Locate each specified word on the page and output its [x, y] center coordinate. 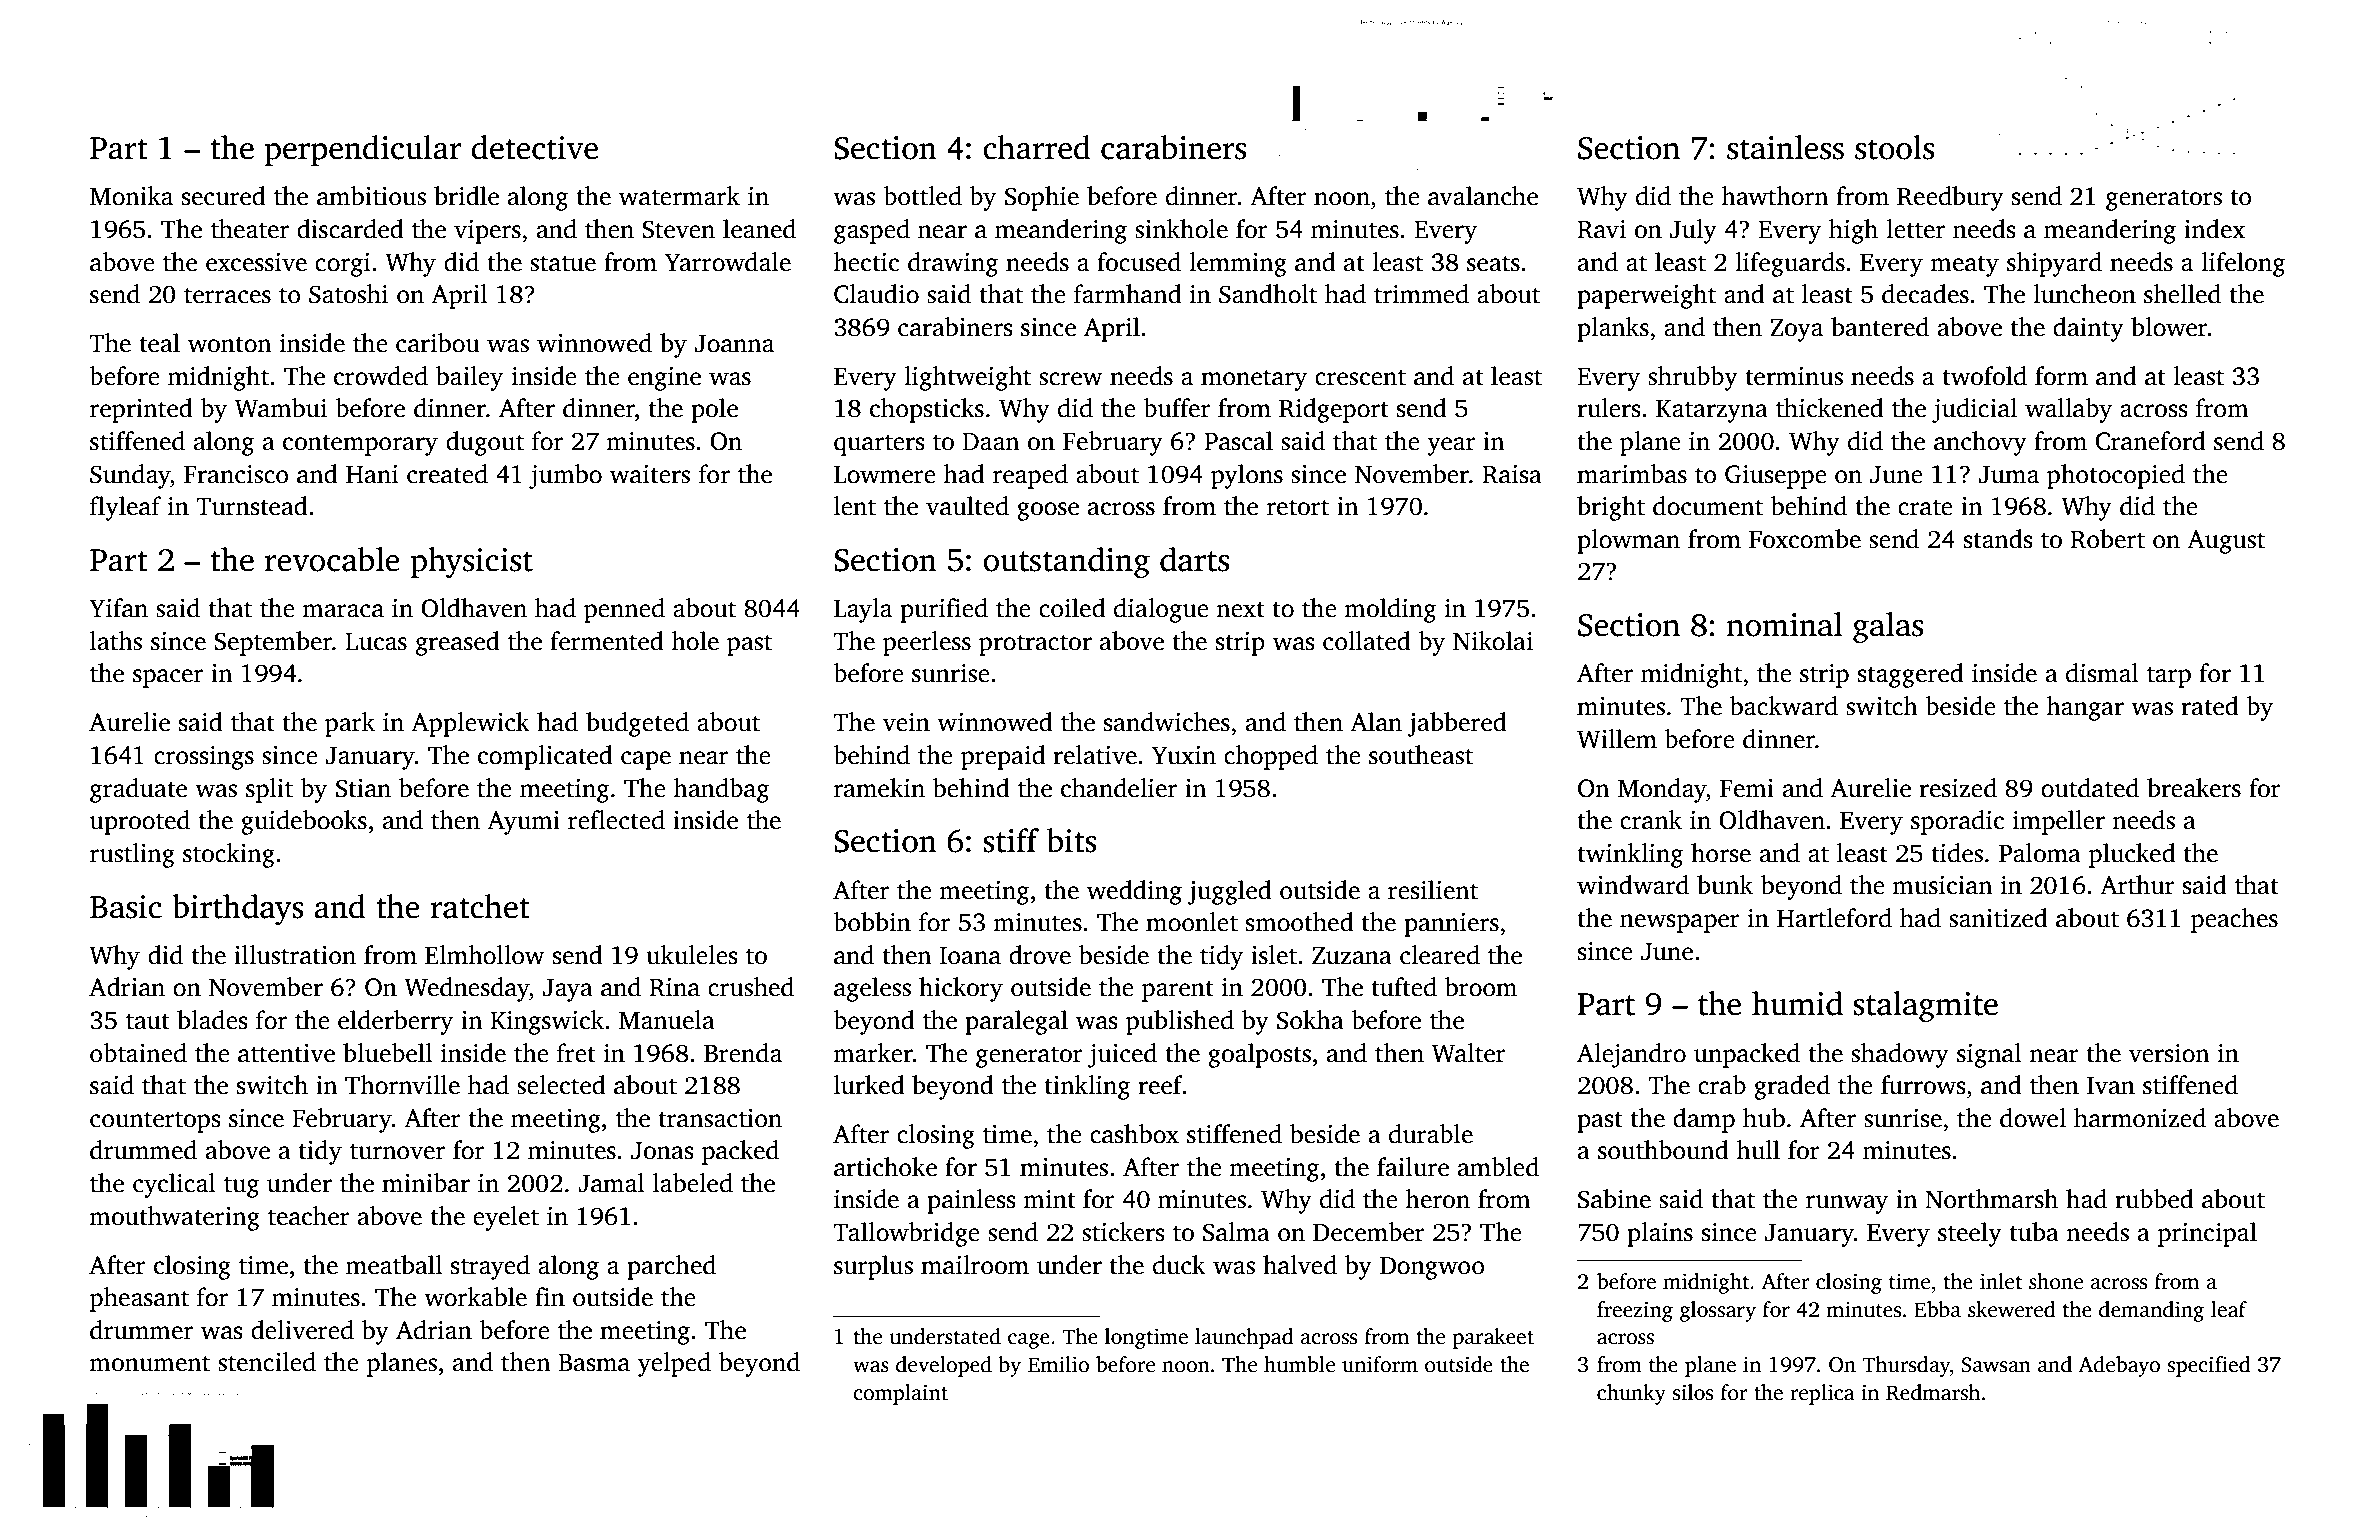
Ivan [2111, 1086]
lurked [869, 1085]
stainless [1785, 147]
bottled [922, 196]
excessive [256, 262]
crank [1651, 820]
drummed [143, 1150]
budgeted [637, 724]
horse [1721, 853]
